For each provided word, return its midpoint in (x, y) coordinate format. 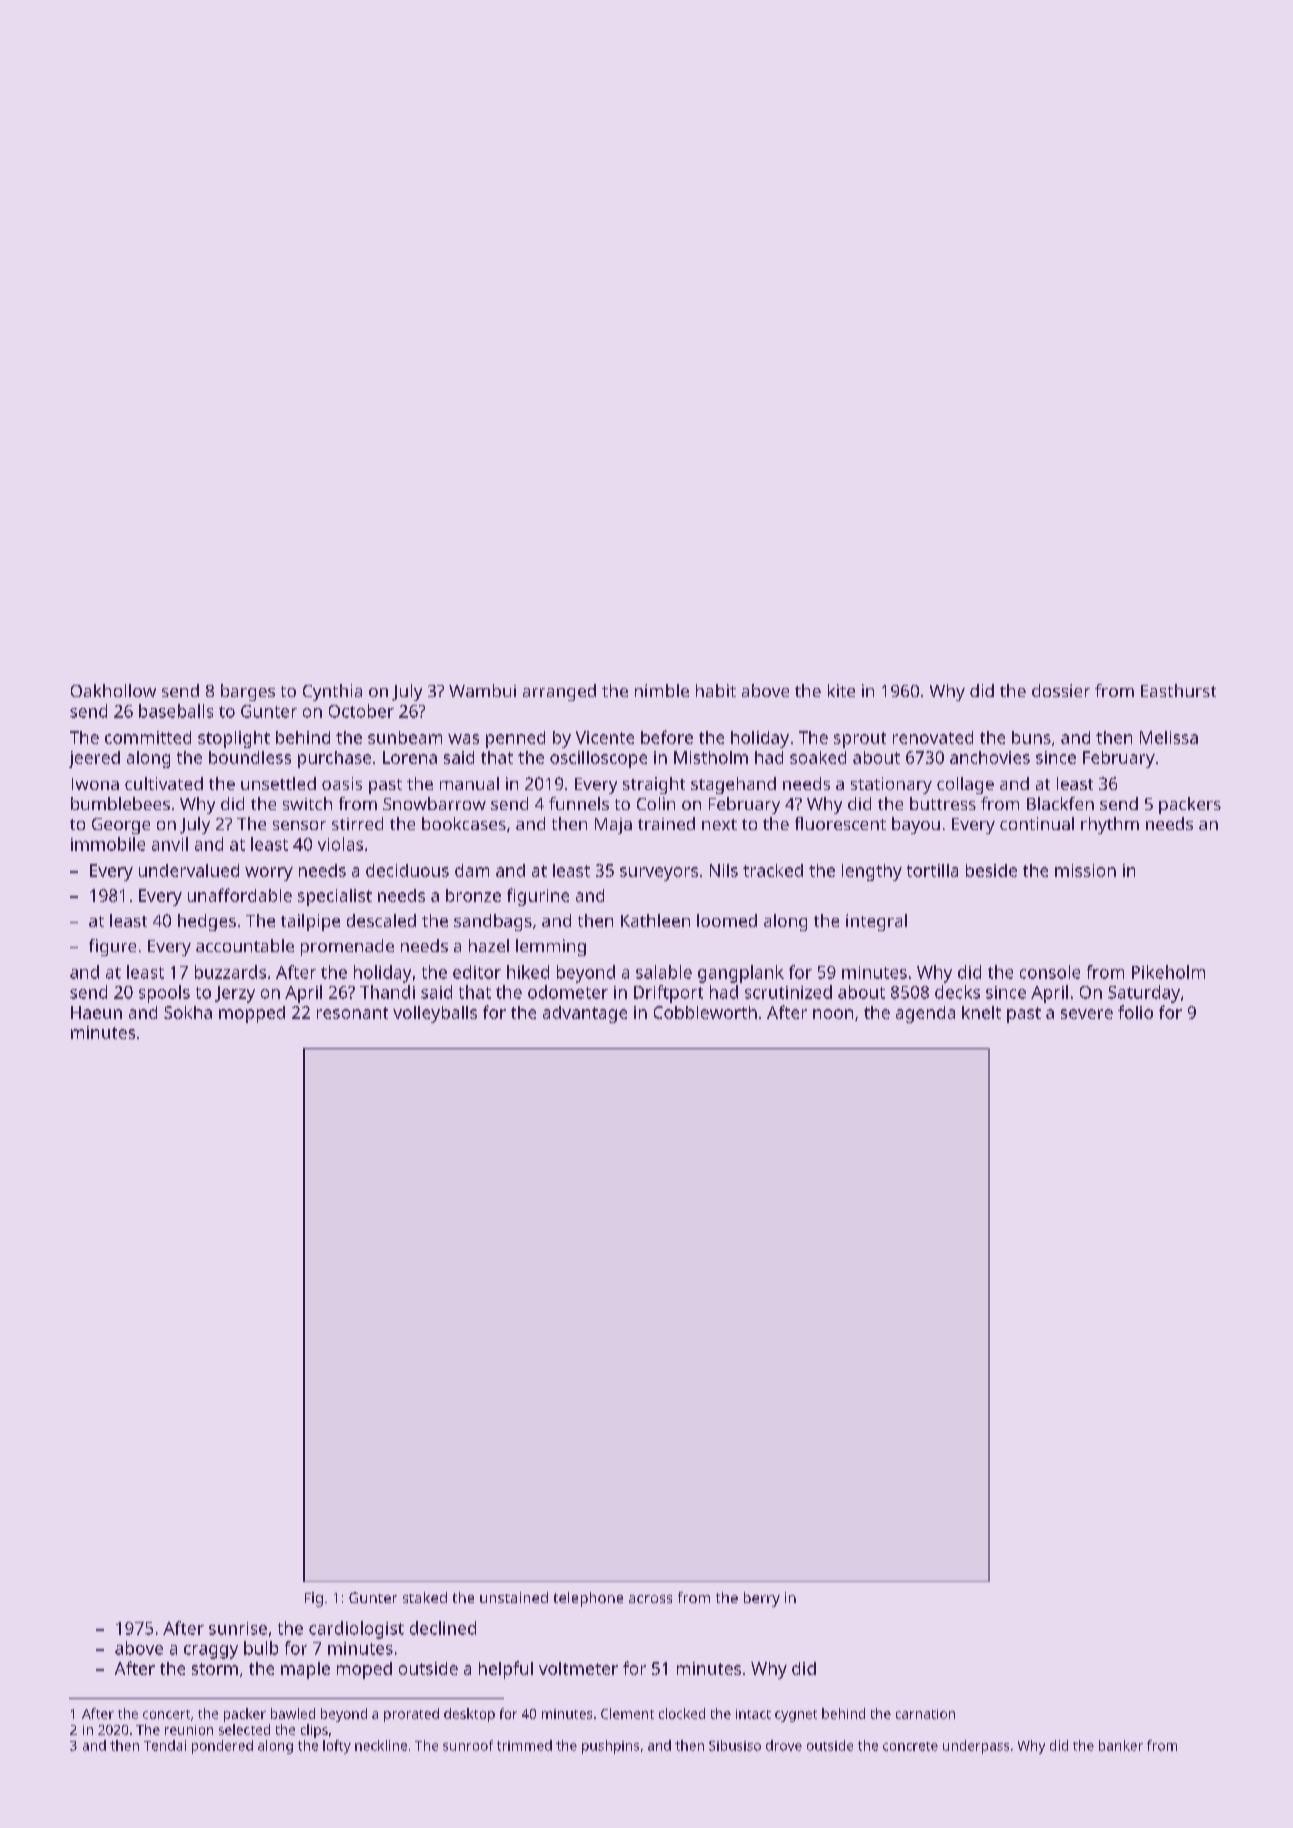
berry (762, 1599)
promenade (347, 947)
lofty (337, 1747)
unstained (514, 1597)
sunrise (238, 1628)
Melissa (1169, 737)
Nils (724, 870)
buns (1031, 737)
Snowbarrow (434, 803)
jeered (94, 759)
